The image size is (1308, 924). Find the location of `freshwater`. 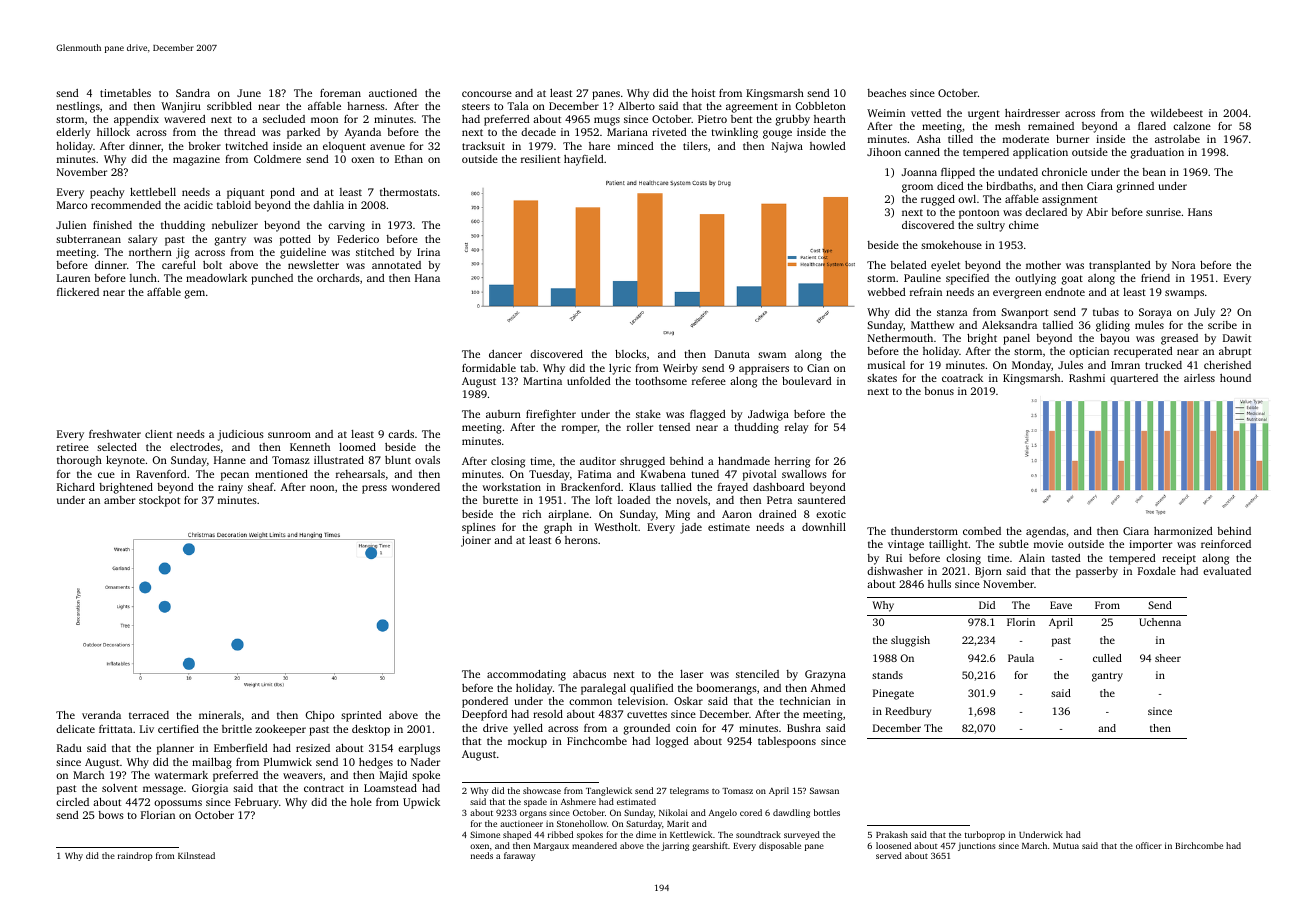

freshwater is located at coordinates (115, 434).
